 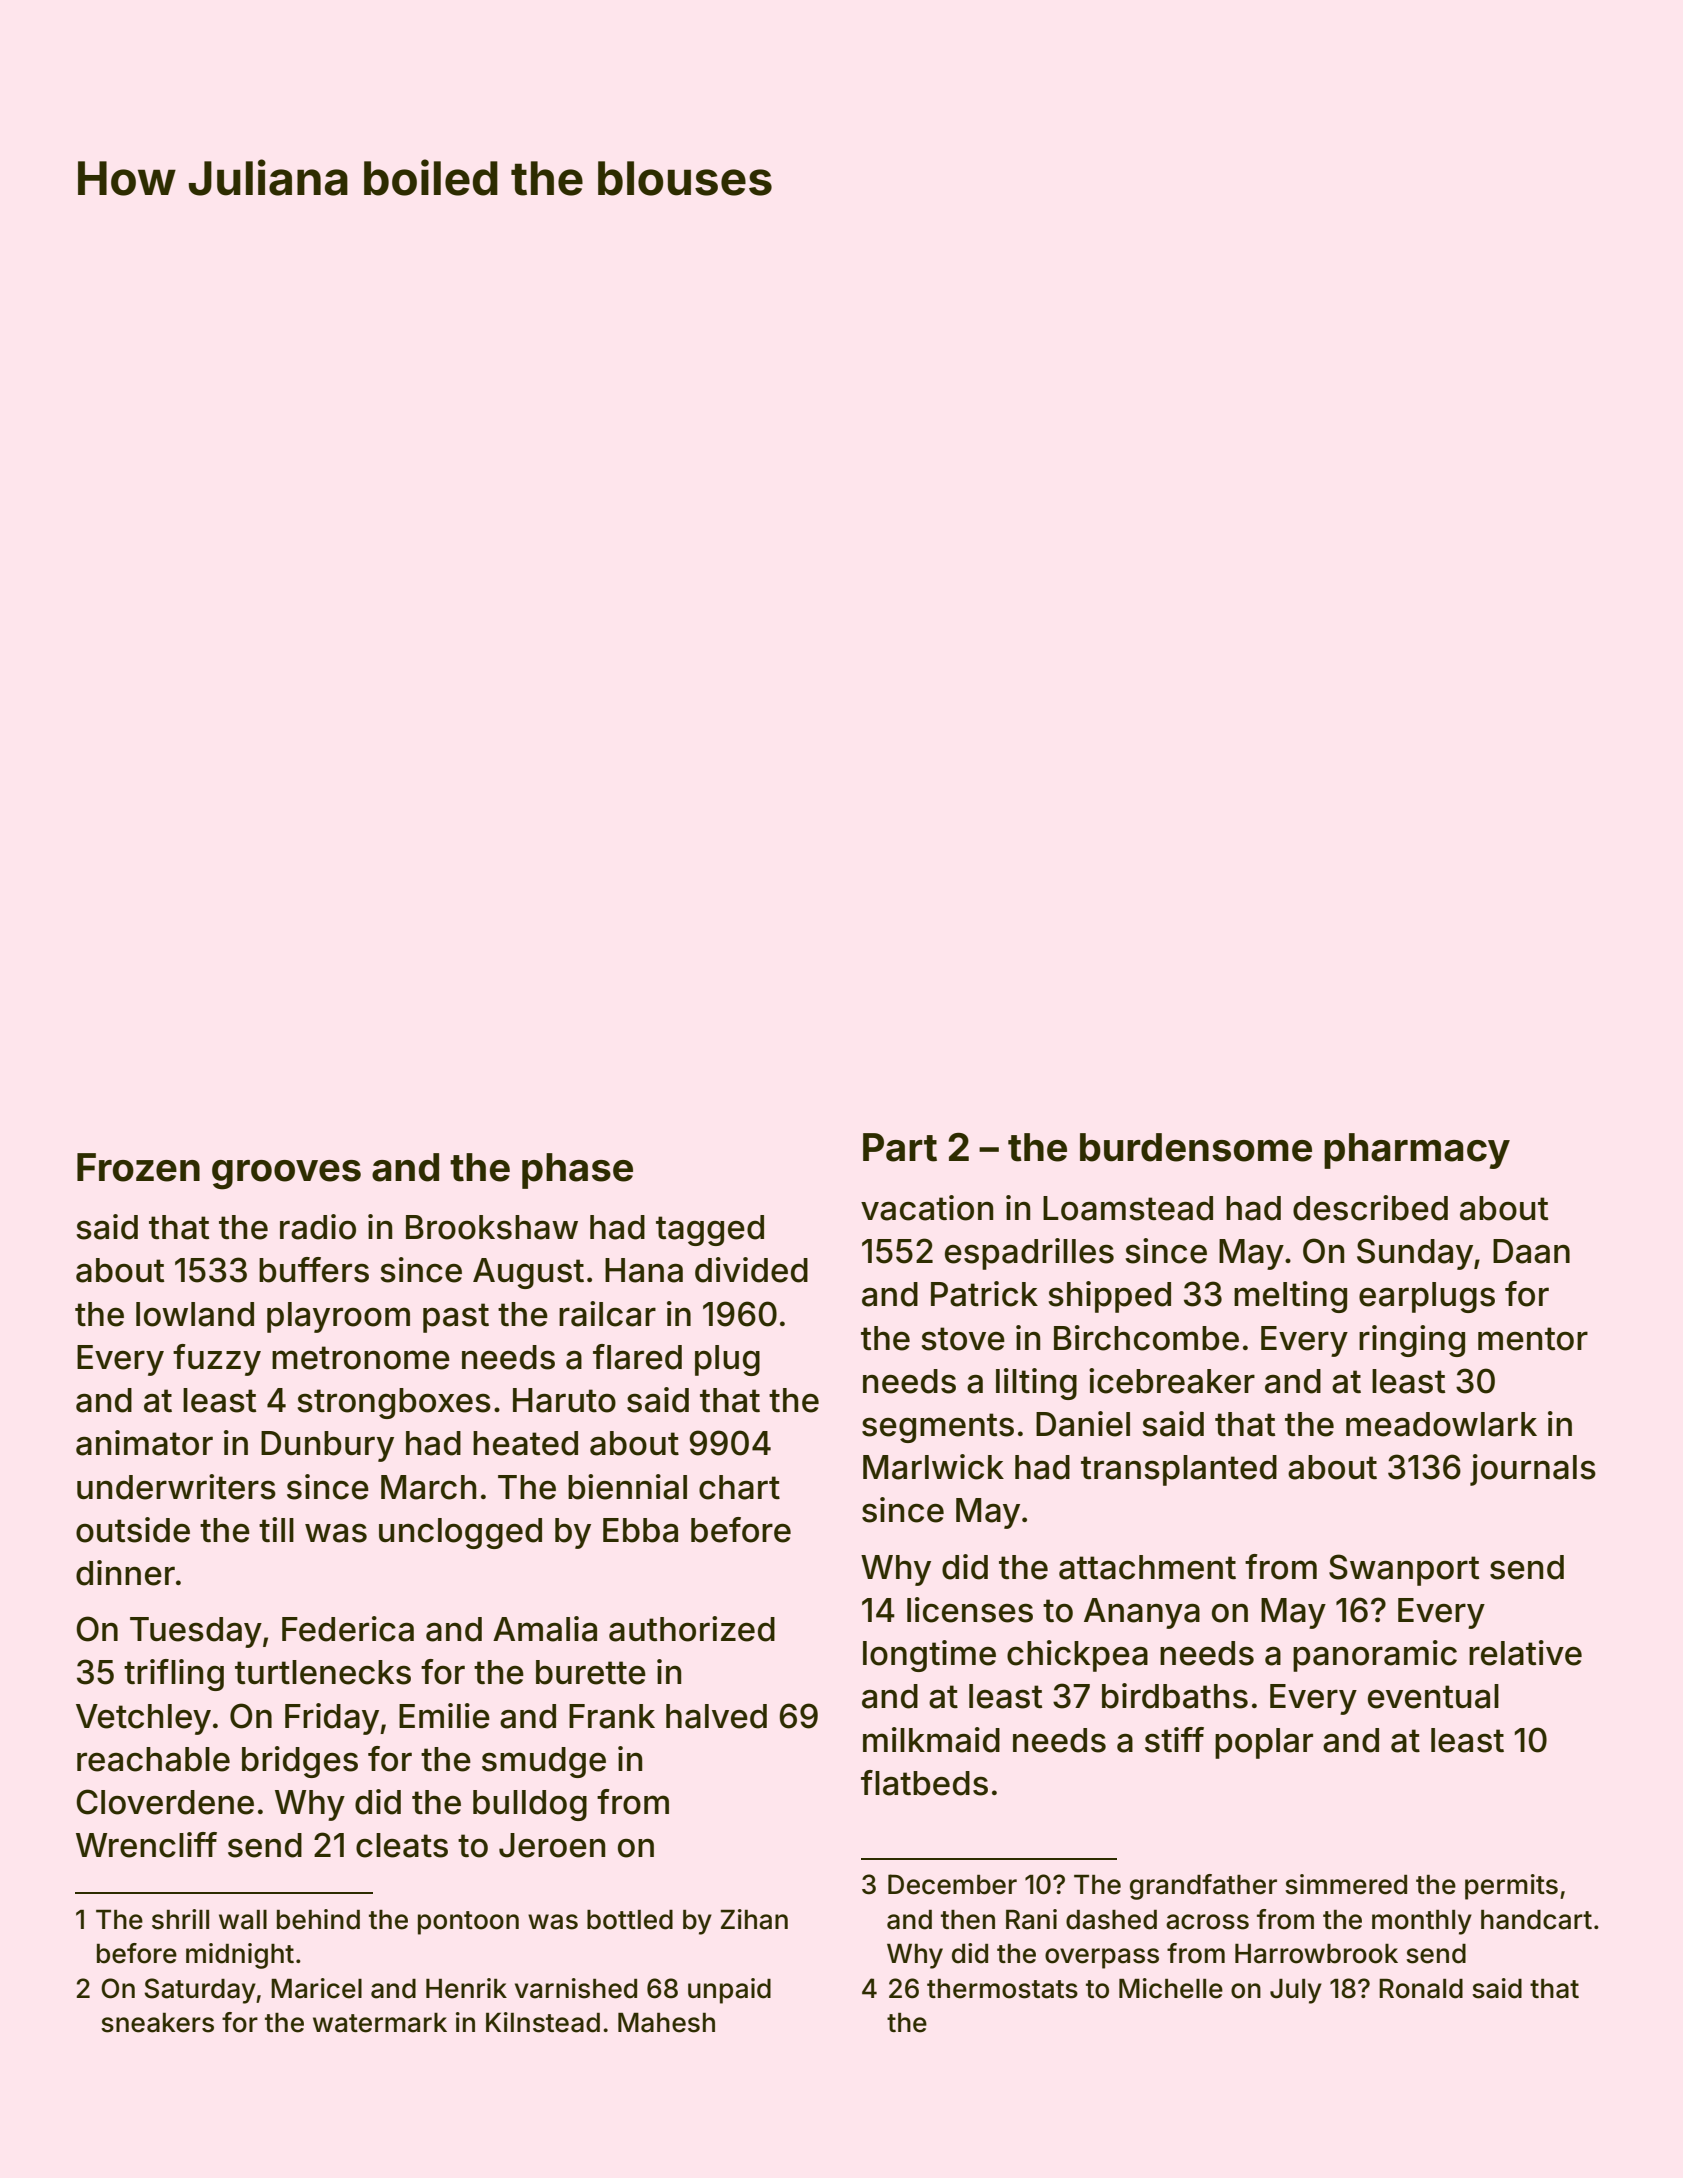 What do you see at coordinates (286, 1175) in the screenshot?
I see `grooves` at bounding box center [286, 1175].
